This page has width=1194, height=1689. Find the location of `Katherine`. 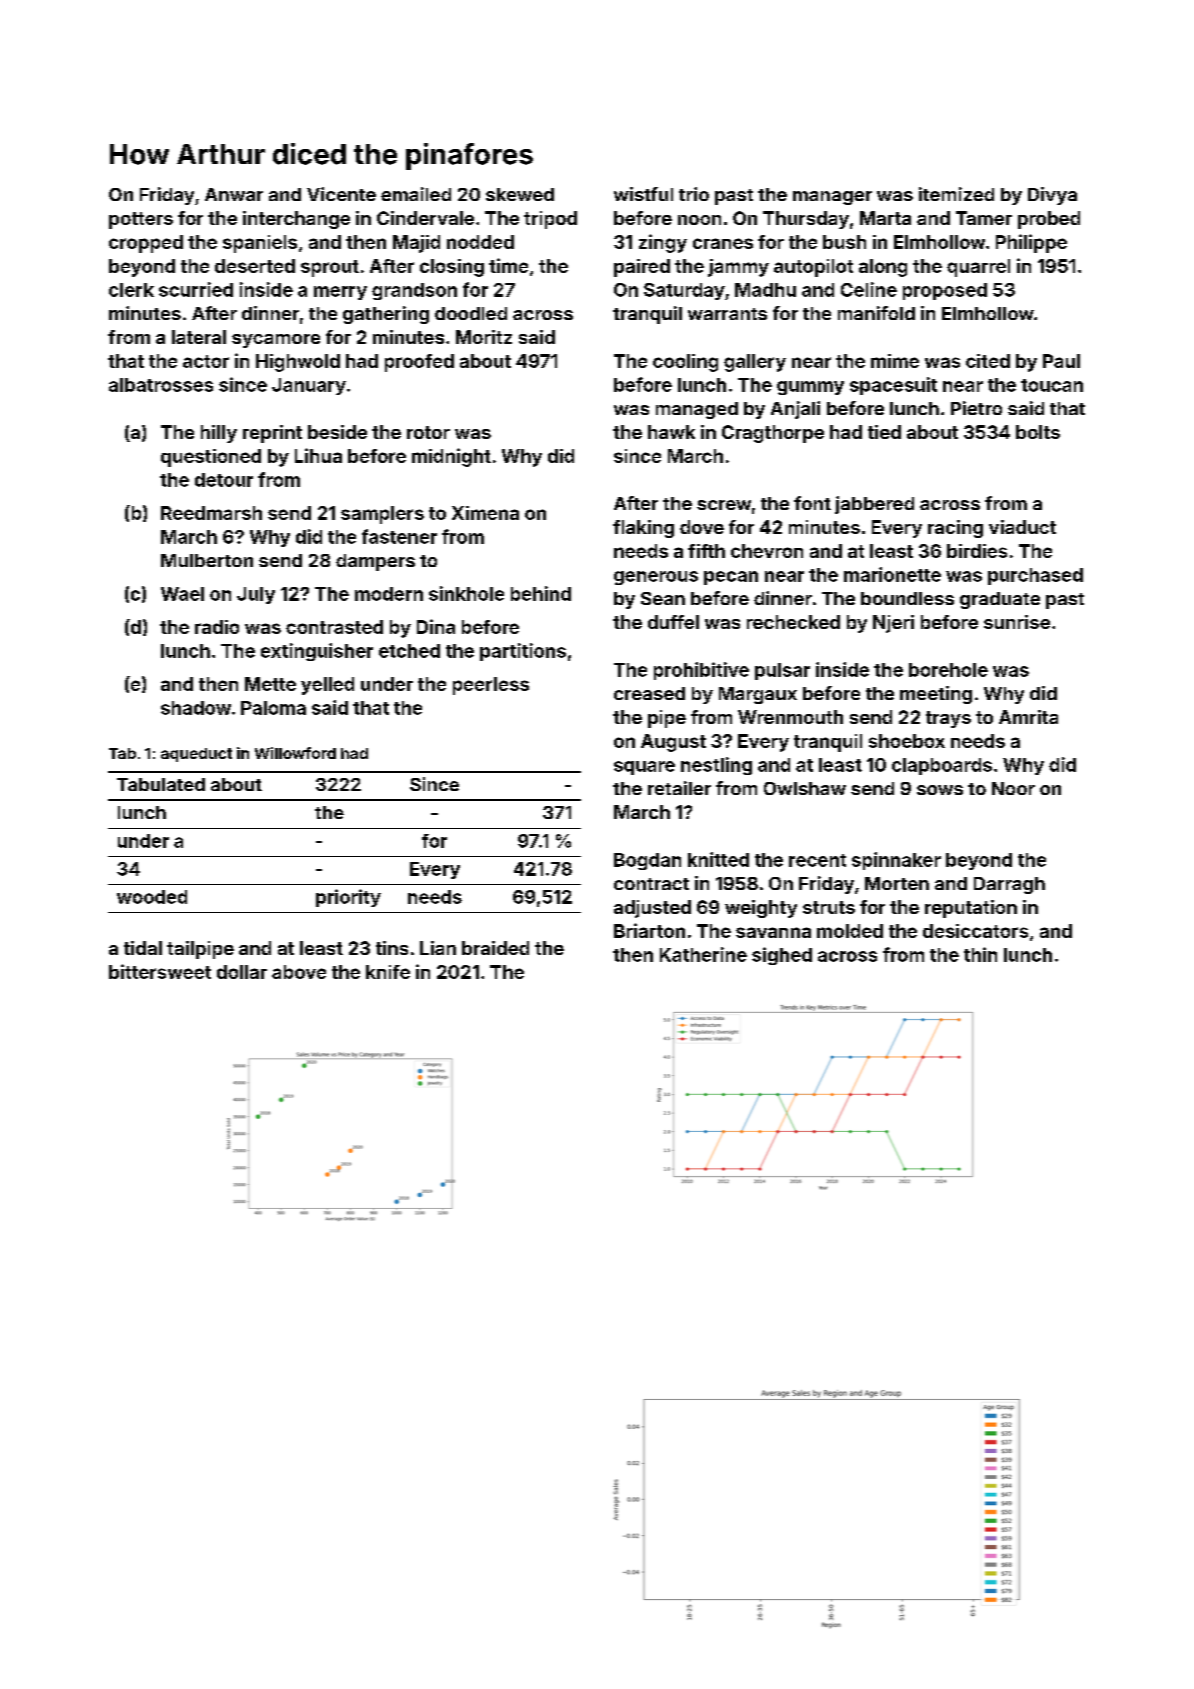

Katherine is located at coordinates (703, 954).
